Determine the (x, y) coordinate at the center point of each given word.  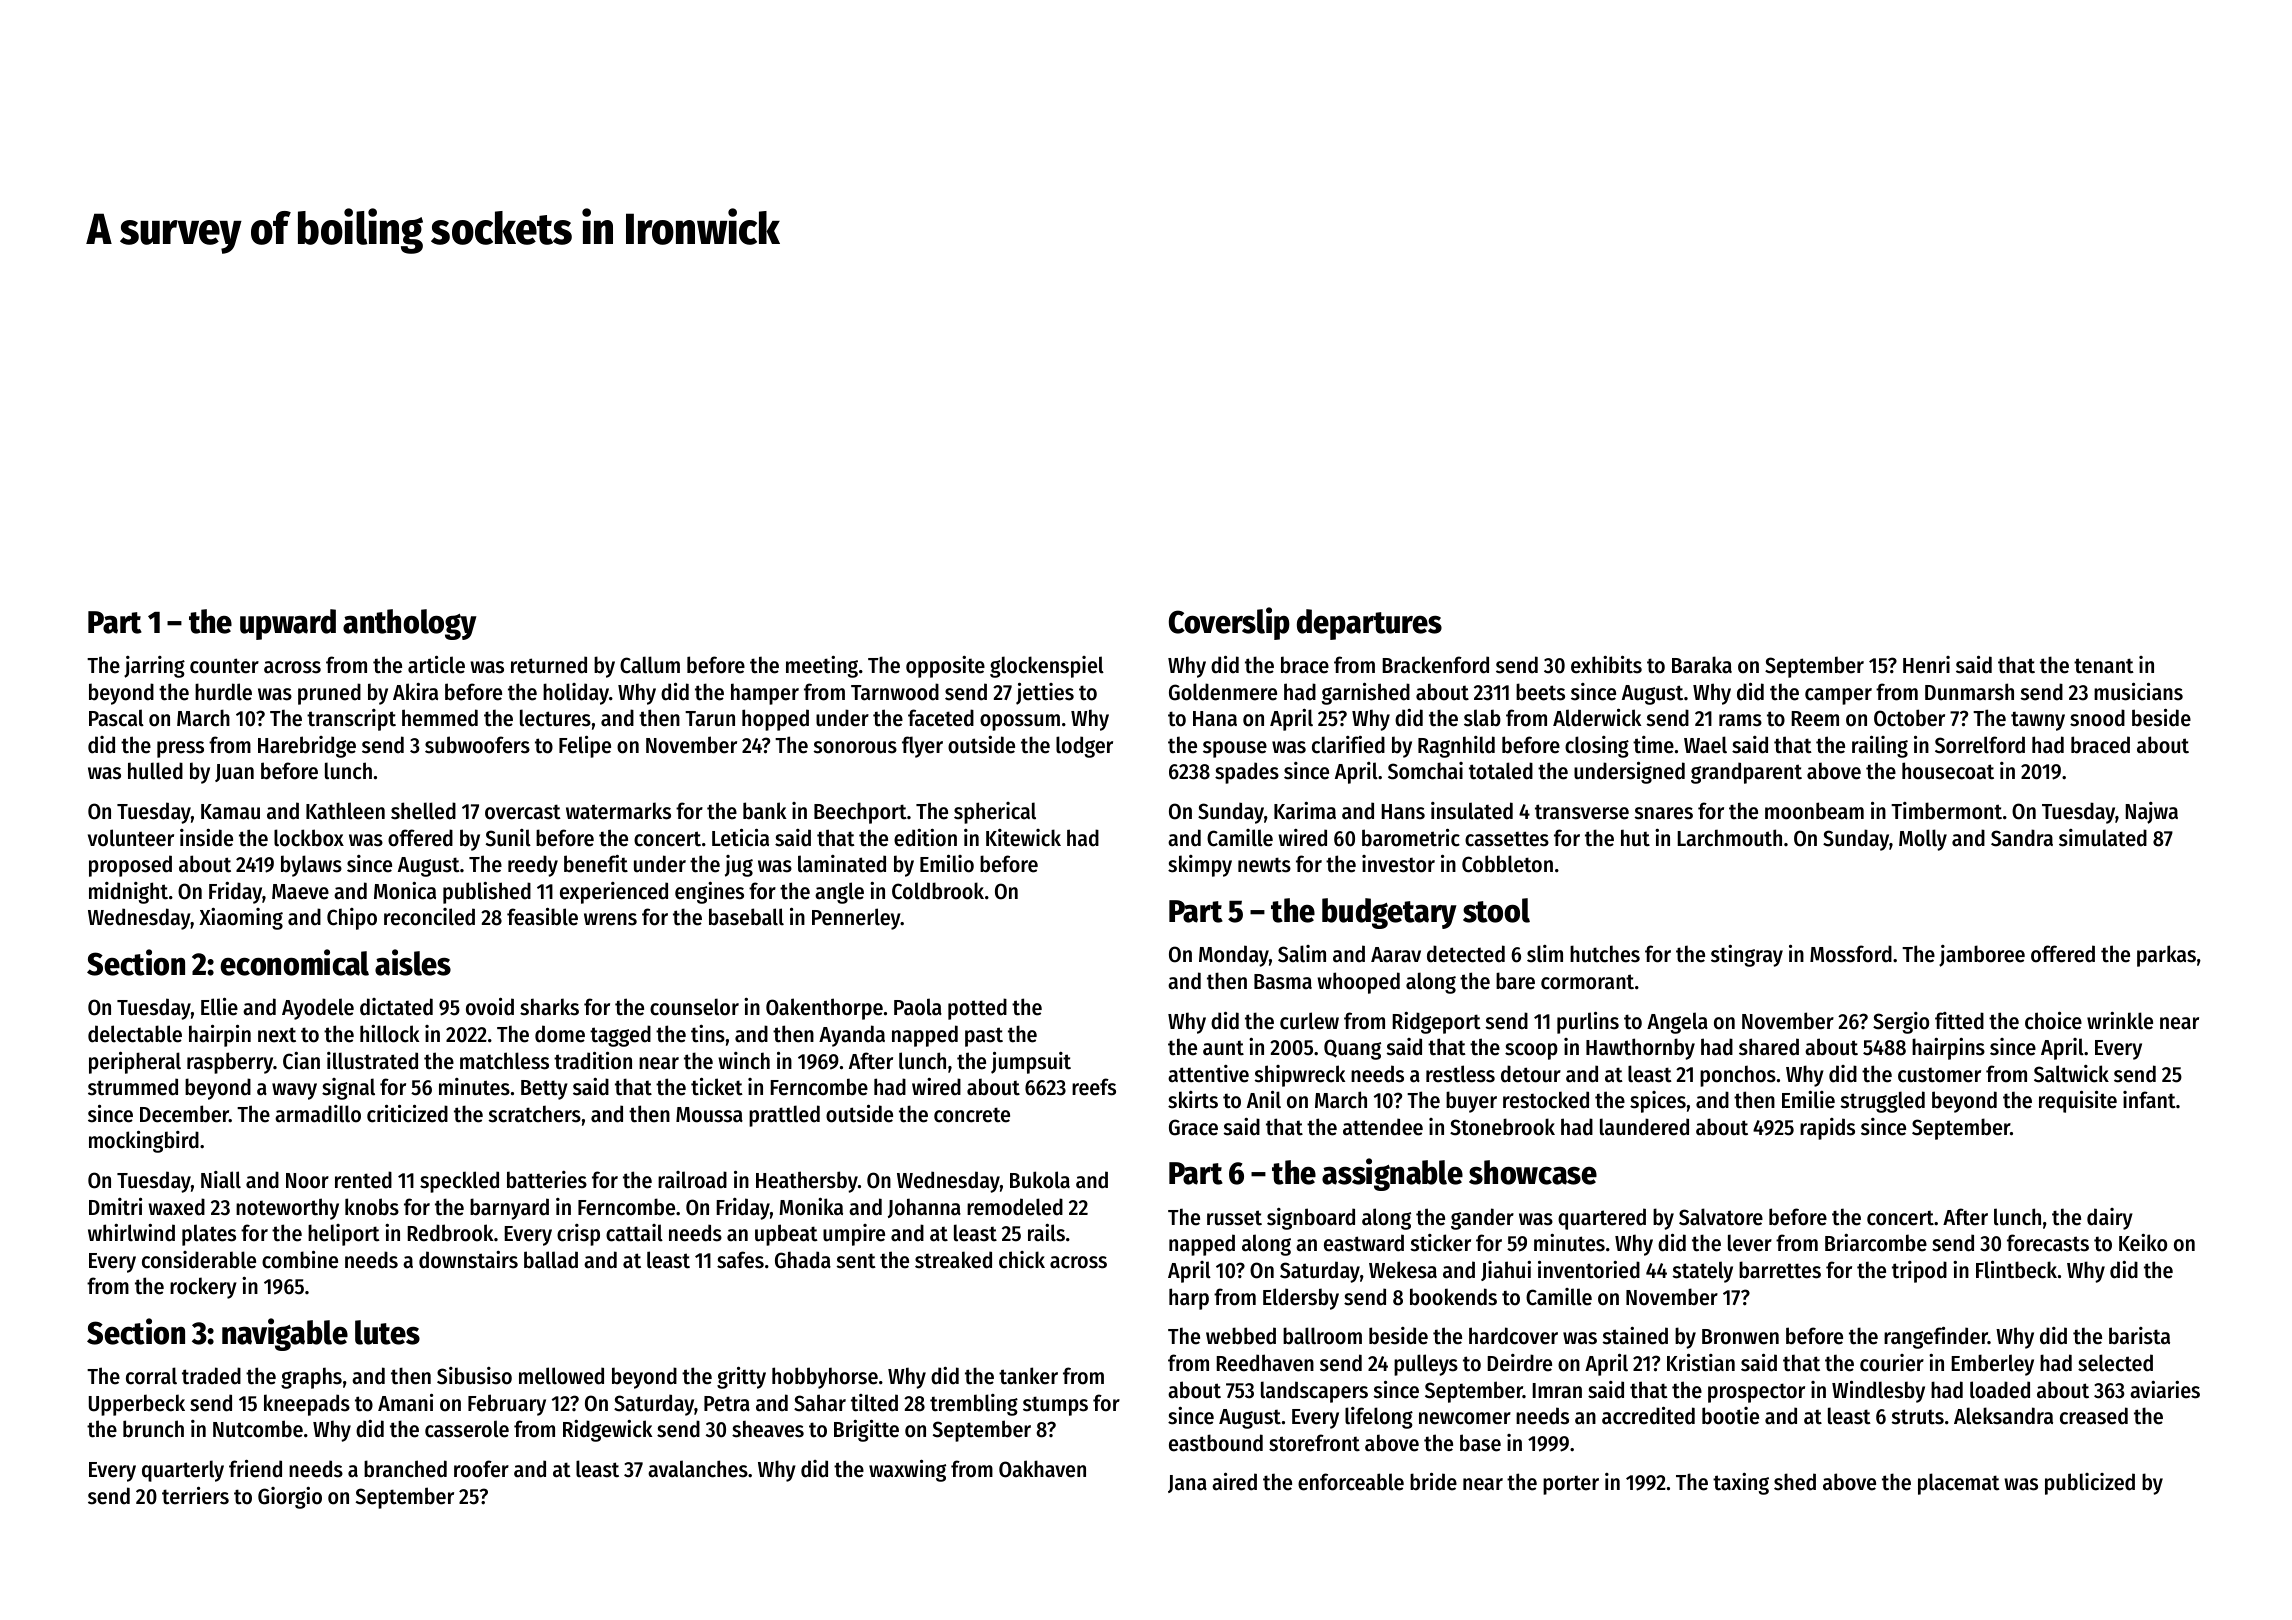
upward (288, 624)
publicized (2090, 1484)
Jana (1187, 1484)
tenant (2104, 666)
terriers (195, 1495)
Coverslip (1229, 623)
